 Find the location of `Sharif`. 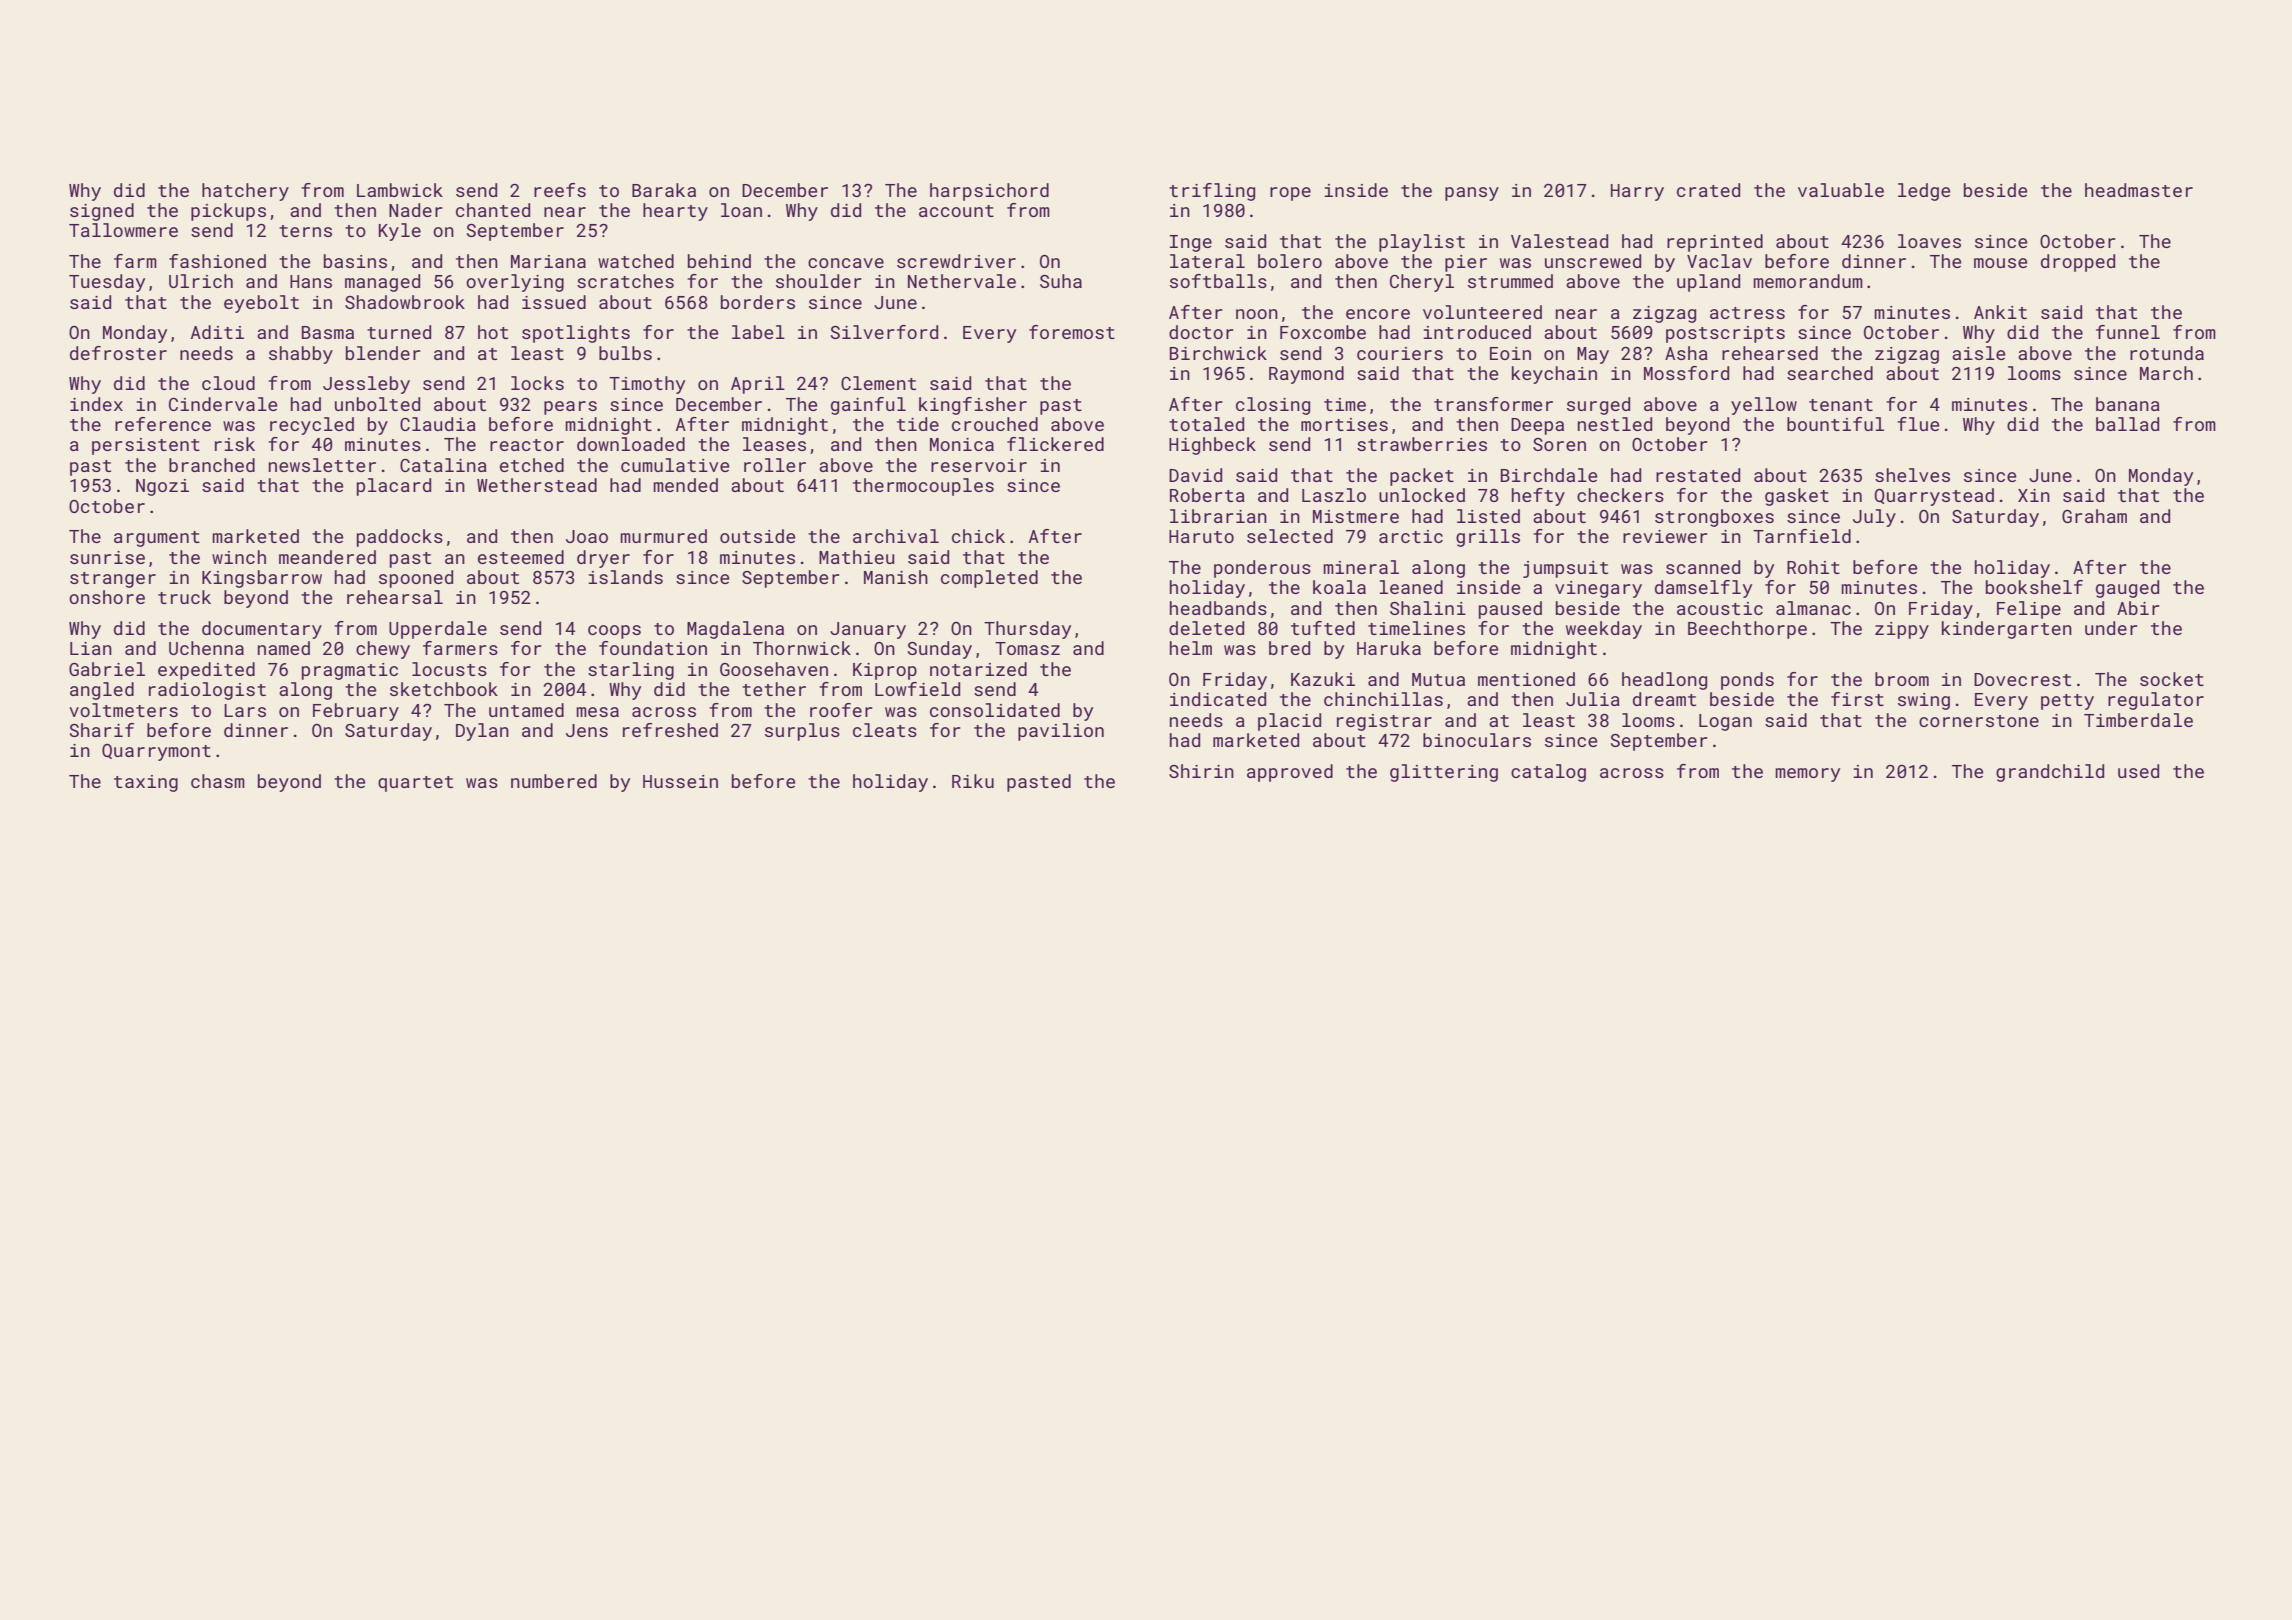

Sharif is located at coordinates (102, 730).
